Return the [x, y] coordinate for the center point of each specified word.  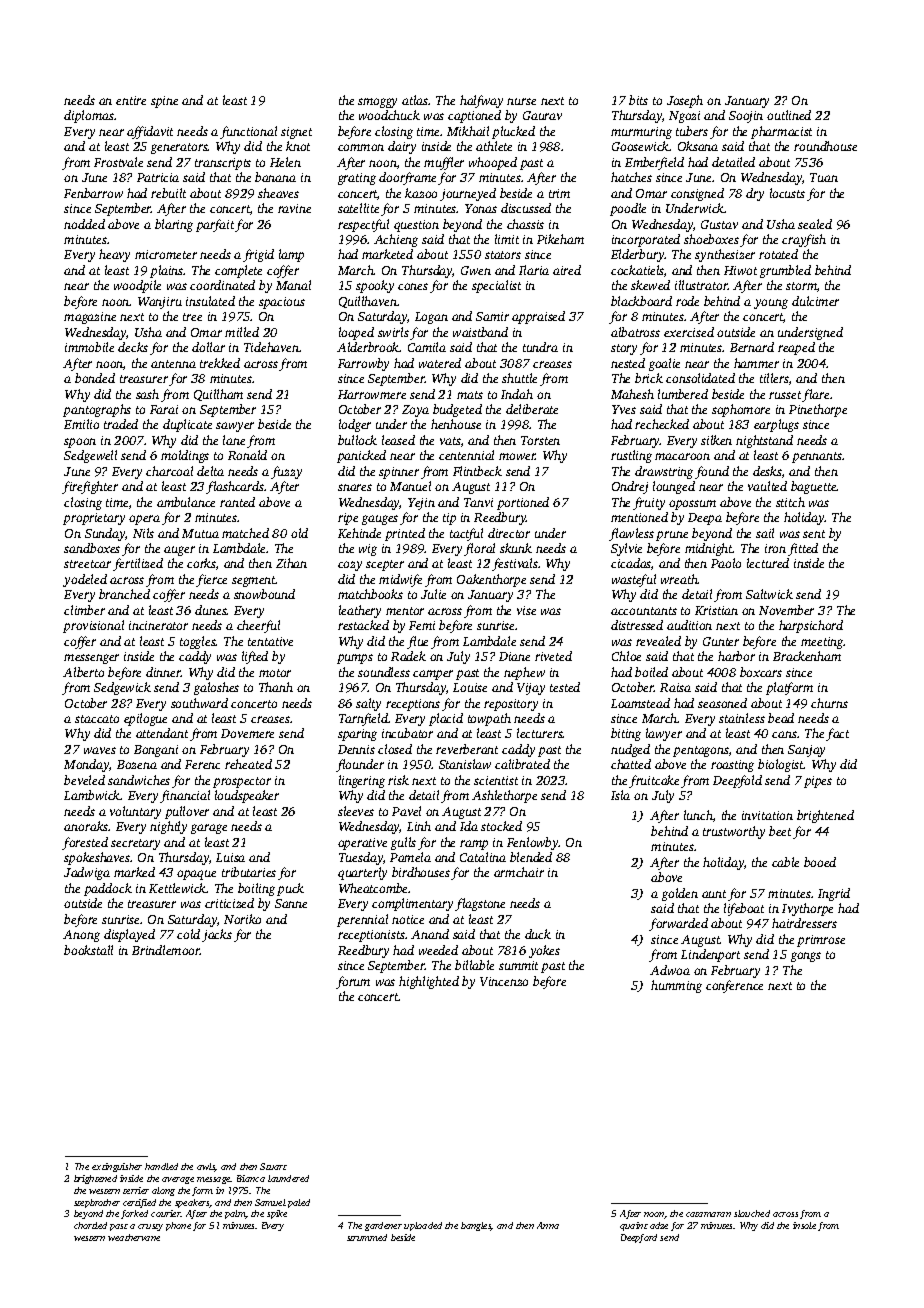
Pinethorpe [818, 410]
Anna [548, 1225]
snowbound [264, 594]
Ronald [247, 455]
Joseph [685, 101]
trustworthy [734, 832]
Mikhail [468, 131]
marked [134, 872]
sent [814, 534]
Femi [422, 625]
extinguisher [117, 1167]
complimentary [412, 904]
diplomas [89, 116]
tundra [540, 347]
